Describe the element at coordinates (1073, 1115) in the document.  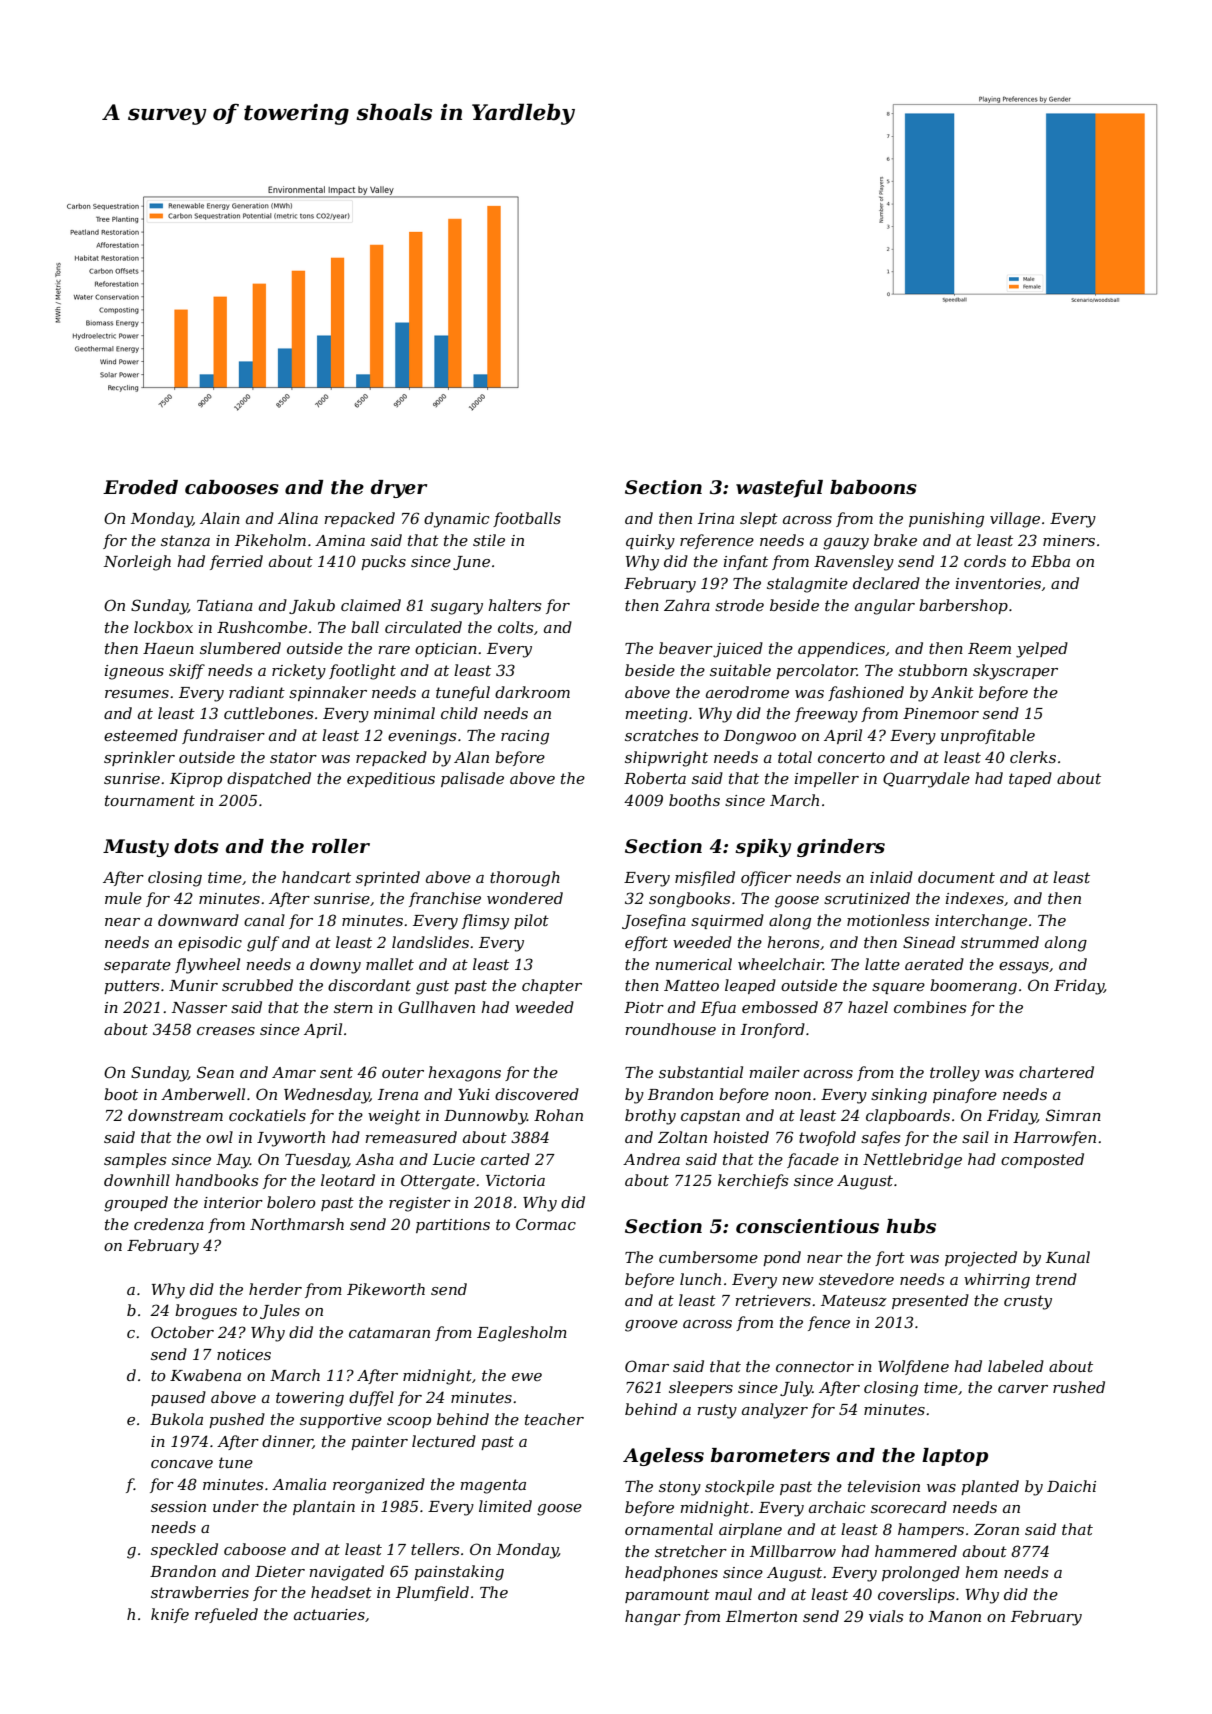
I see `Simran` at that location.
